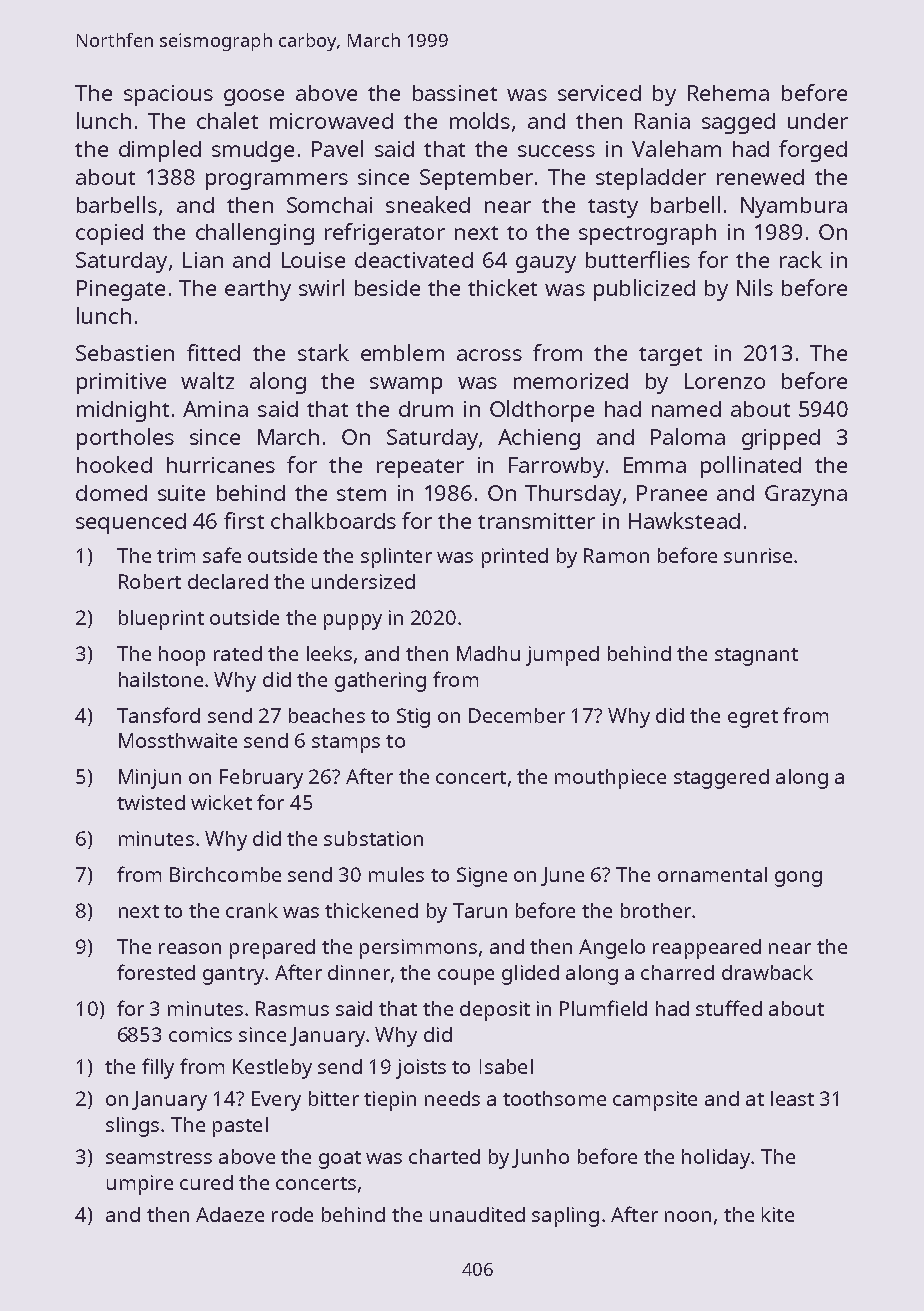 The image size is (924, 1311). I want to click on trim, so click(176, 555).
